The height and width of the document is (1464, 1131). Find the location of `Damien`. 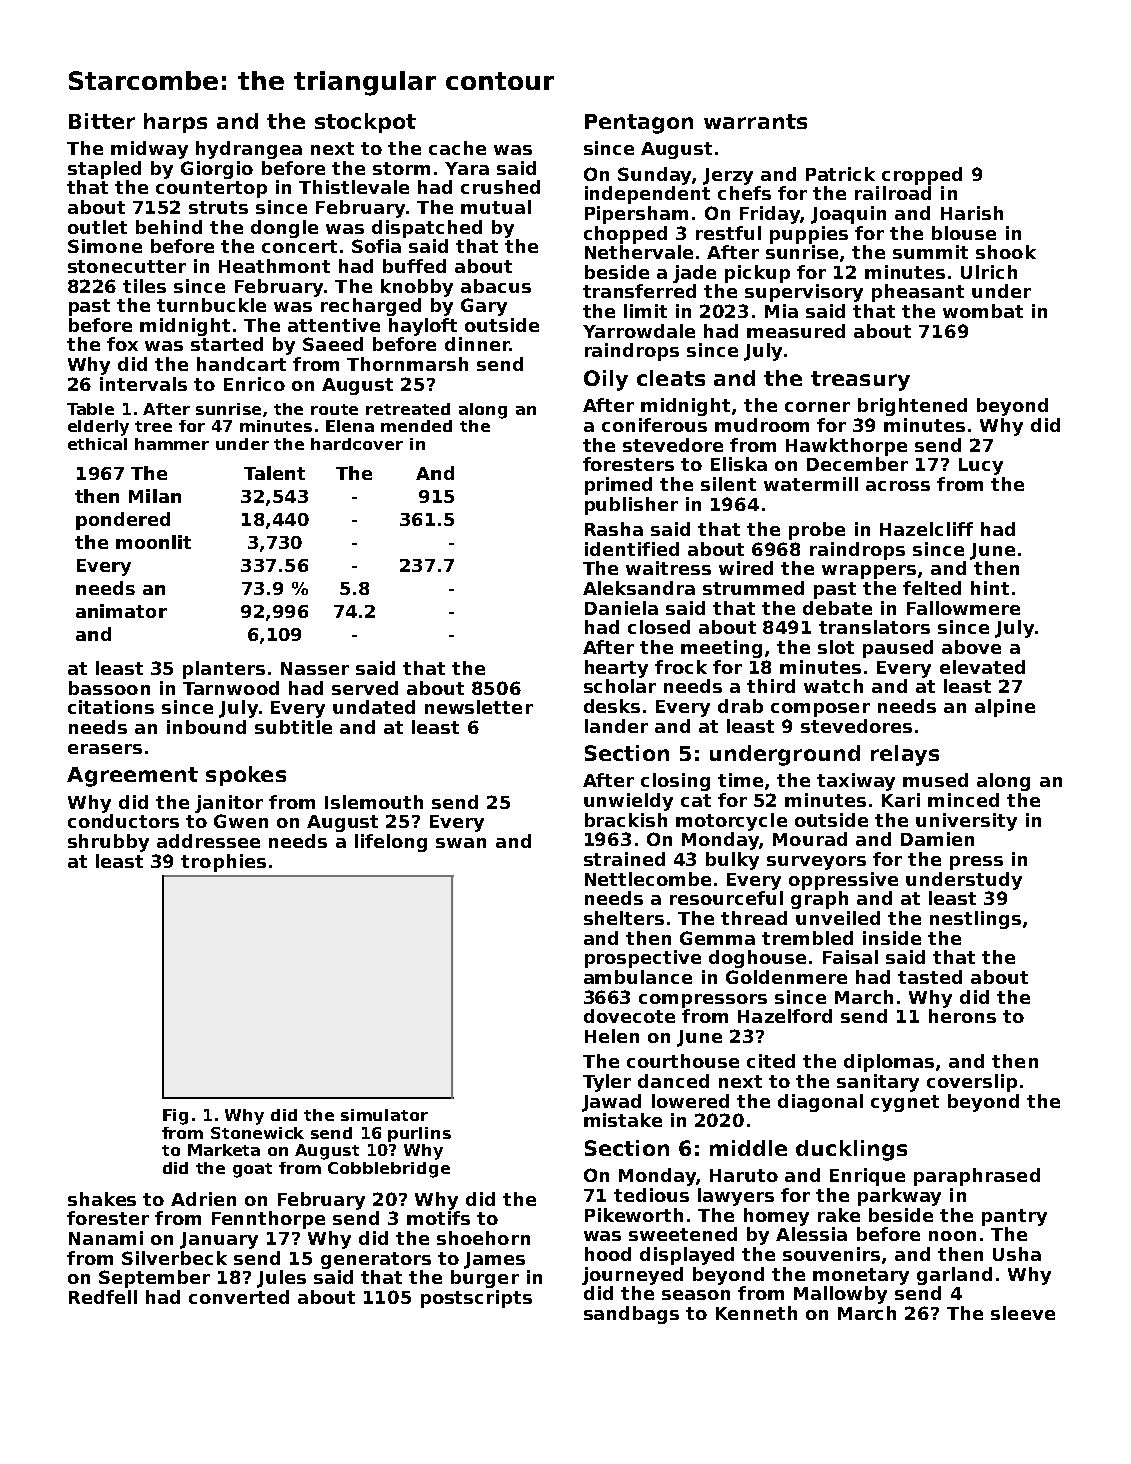

Damien is located at coordinates (937, 839).
